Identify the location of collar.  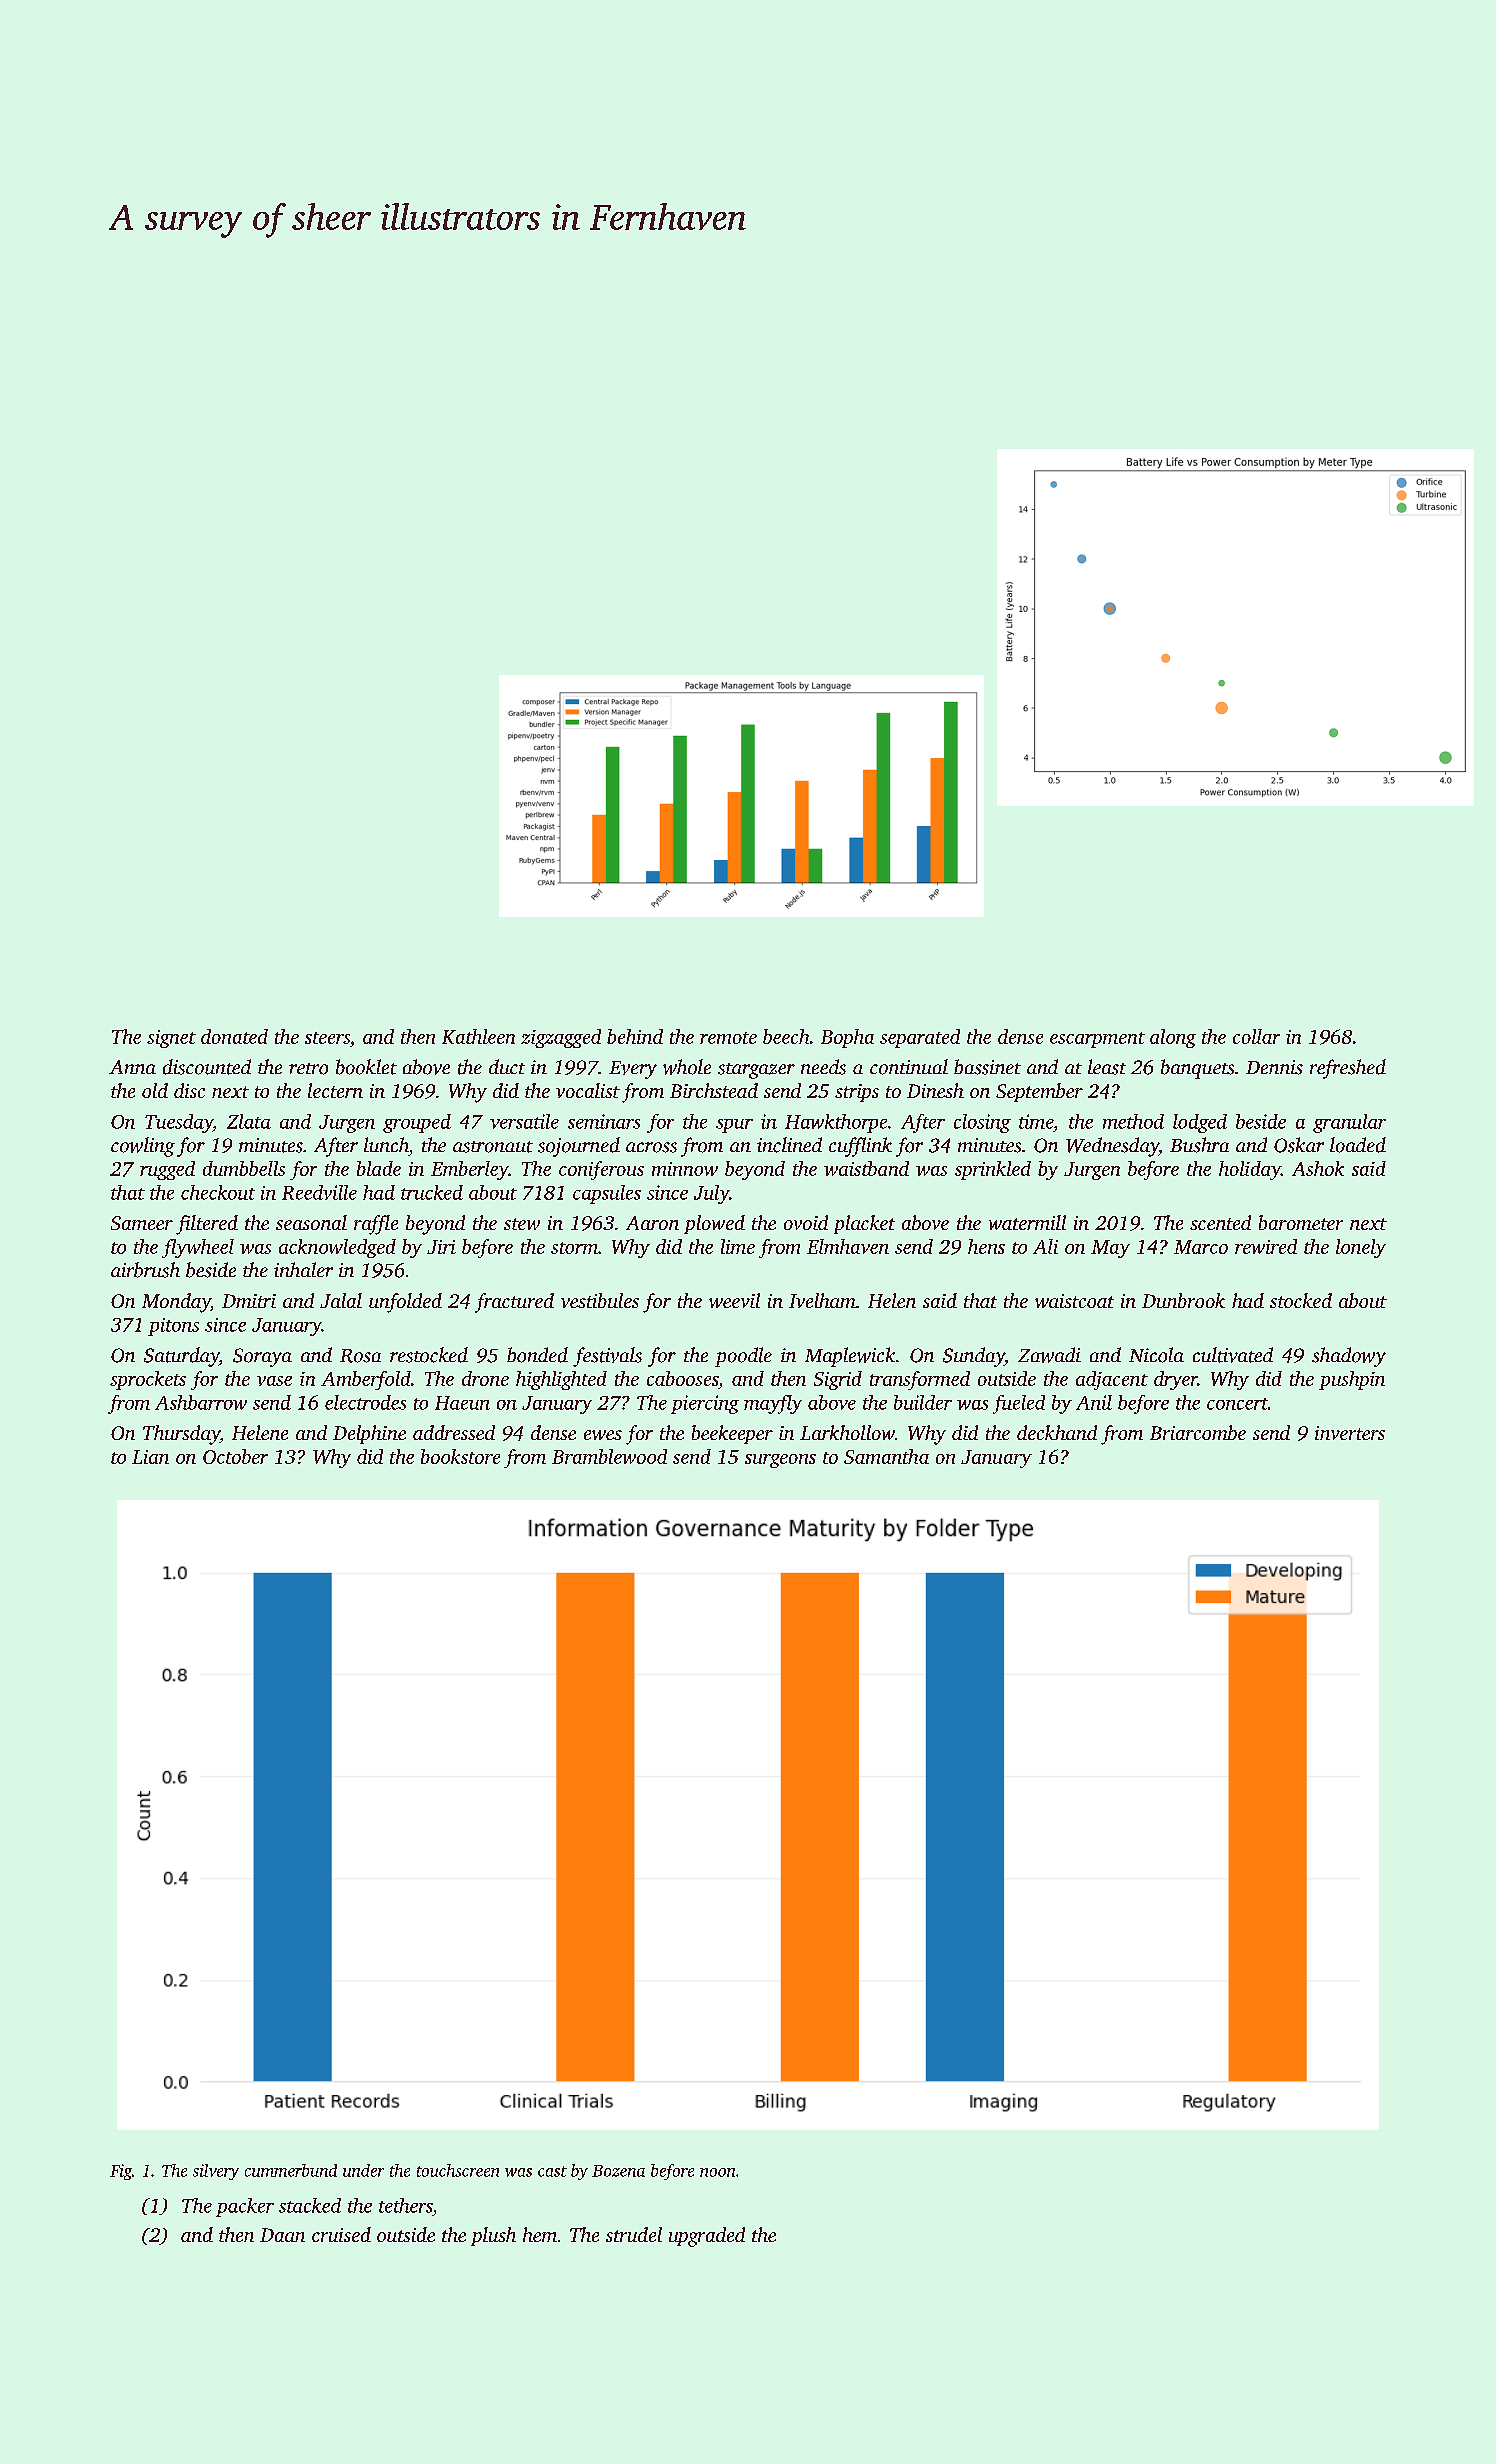
(1256, 1036).
